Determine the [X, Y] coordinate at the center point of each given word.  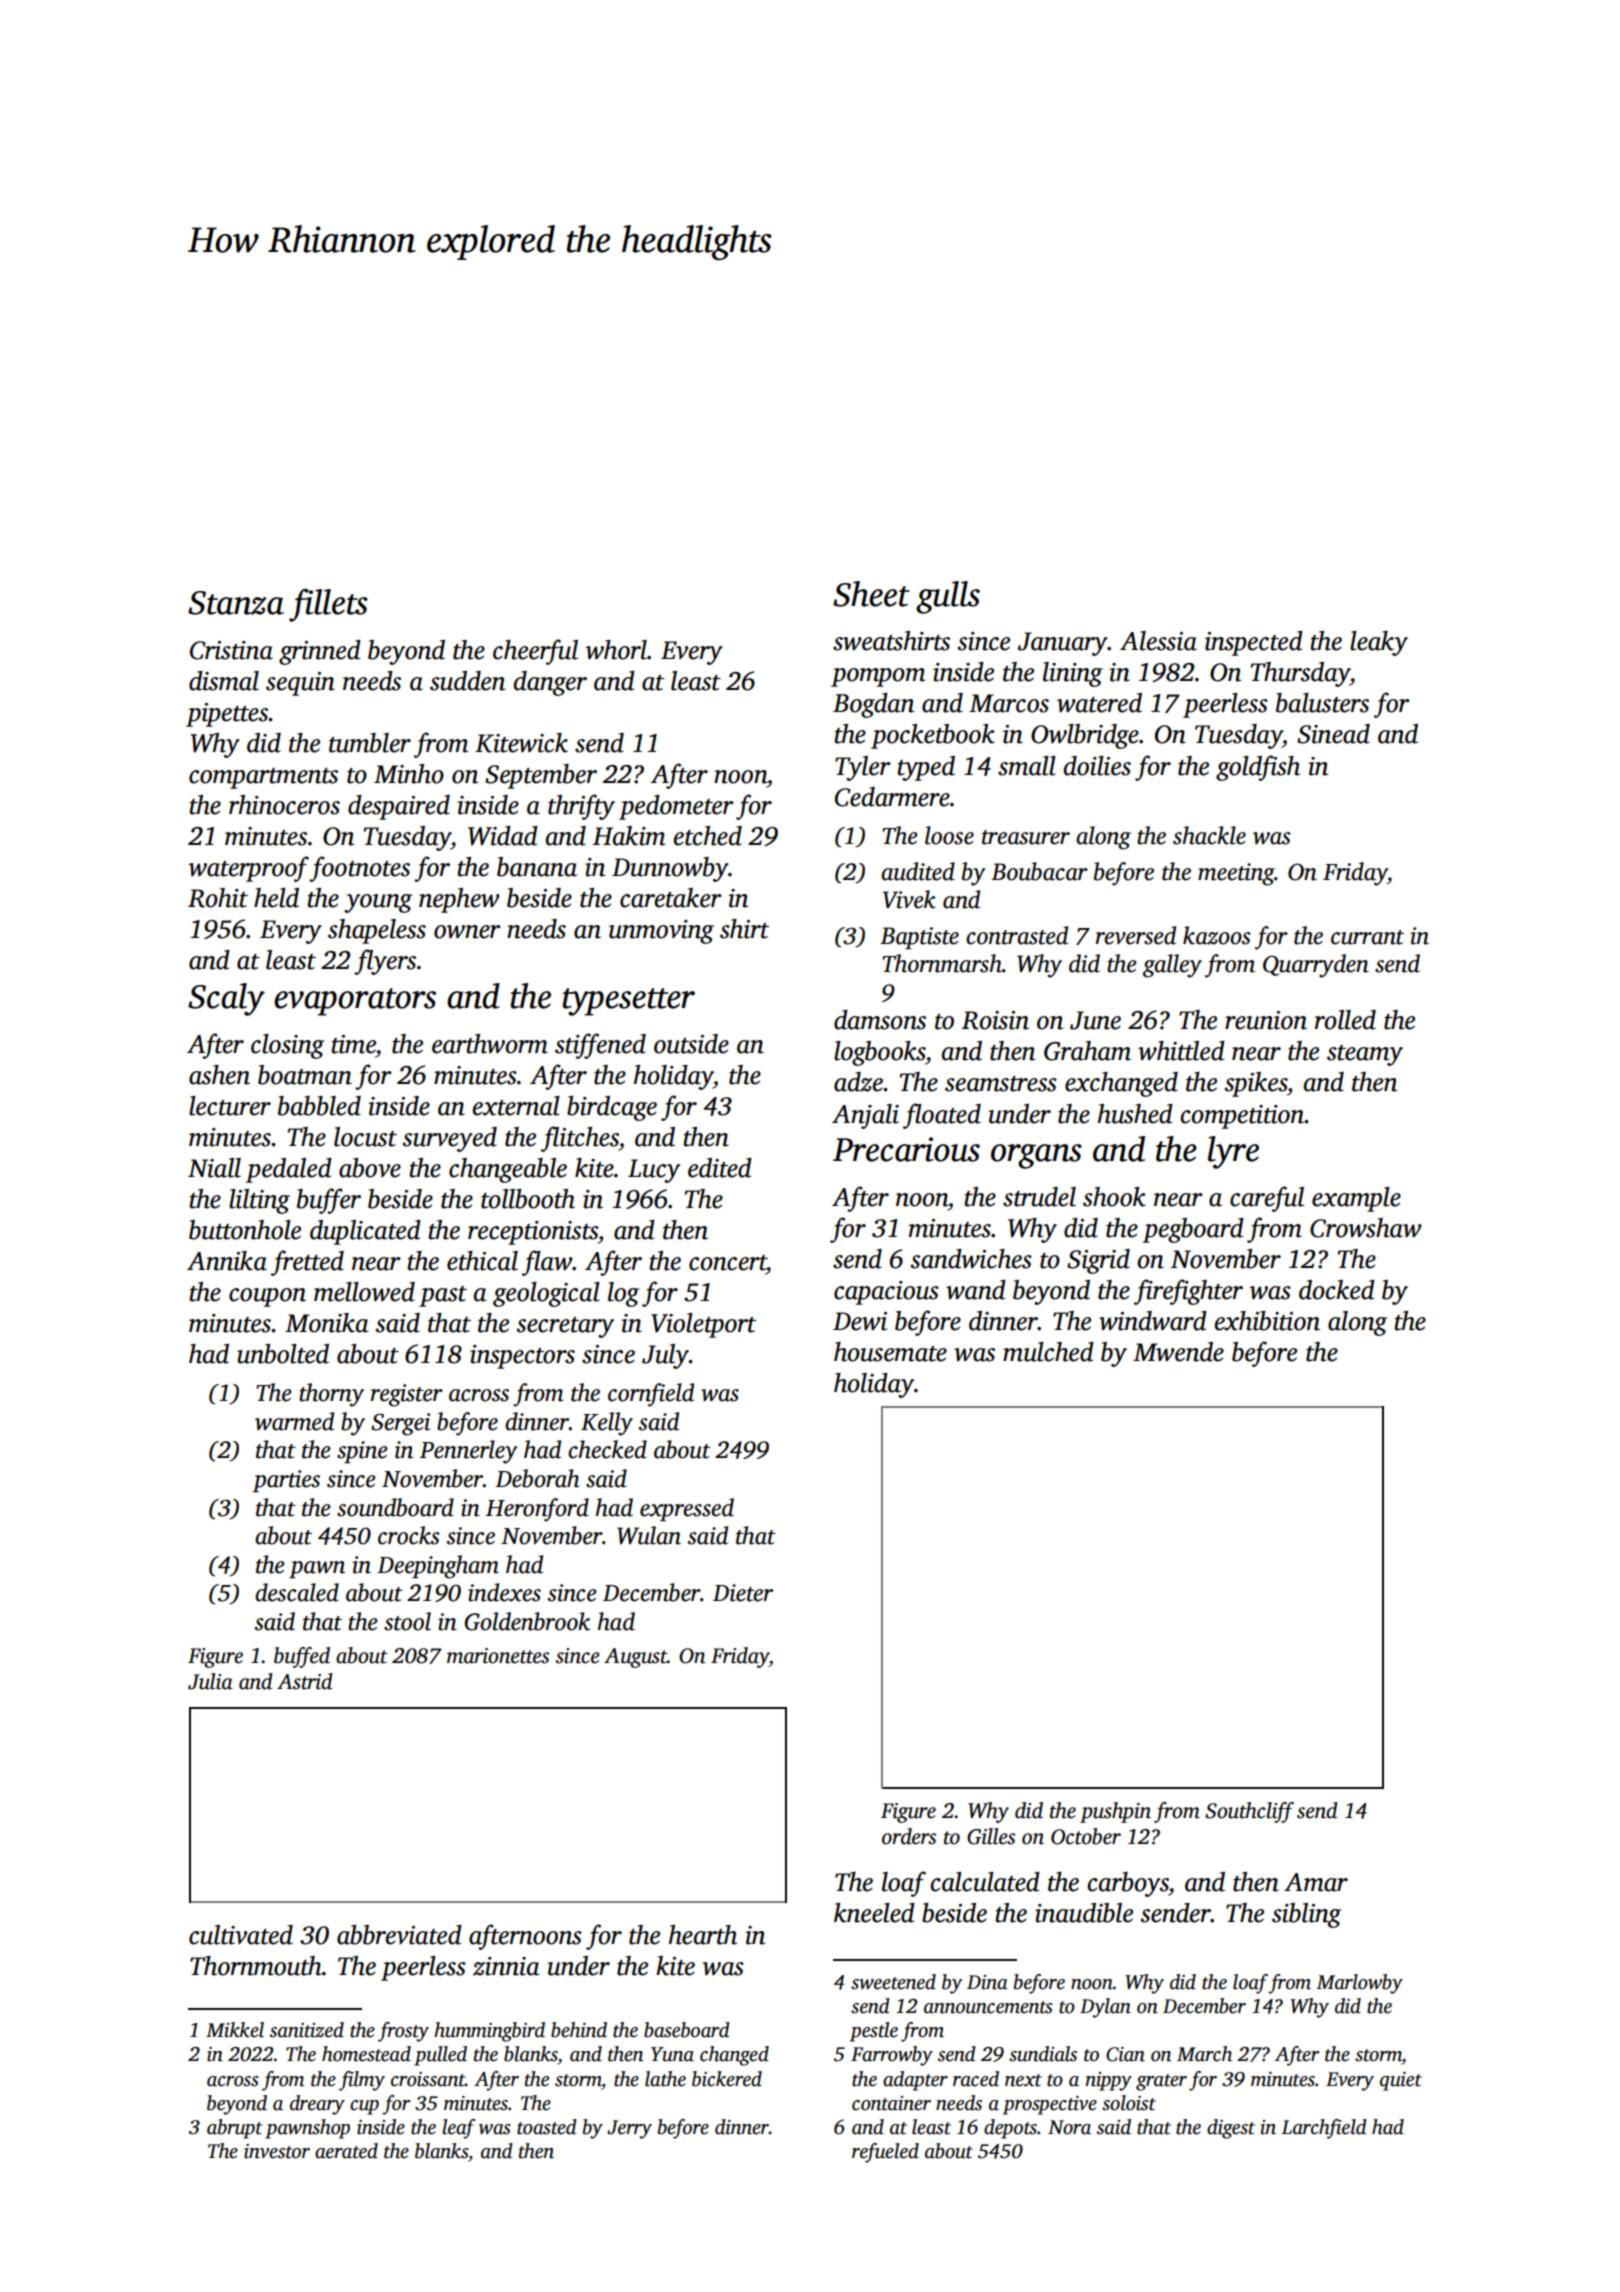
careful [1267, 1199]
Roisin [995, 1020]
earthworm [490, 1044]
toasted [547, 2127]
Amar [1316, 1882]
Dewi [860, 1321]
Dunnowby [670, 869]
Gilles [991, 1836]
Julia [210, 1681]
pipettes [227, 715]
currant [1367, 937]
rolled [1345, 1020]
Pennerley [469, 1452]
